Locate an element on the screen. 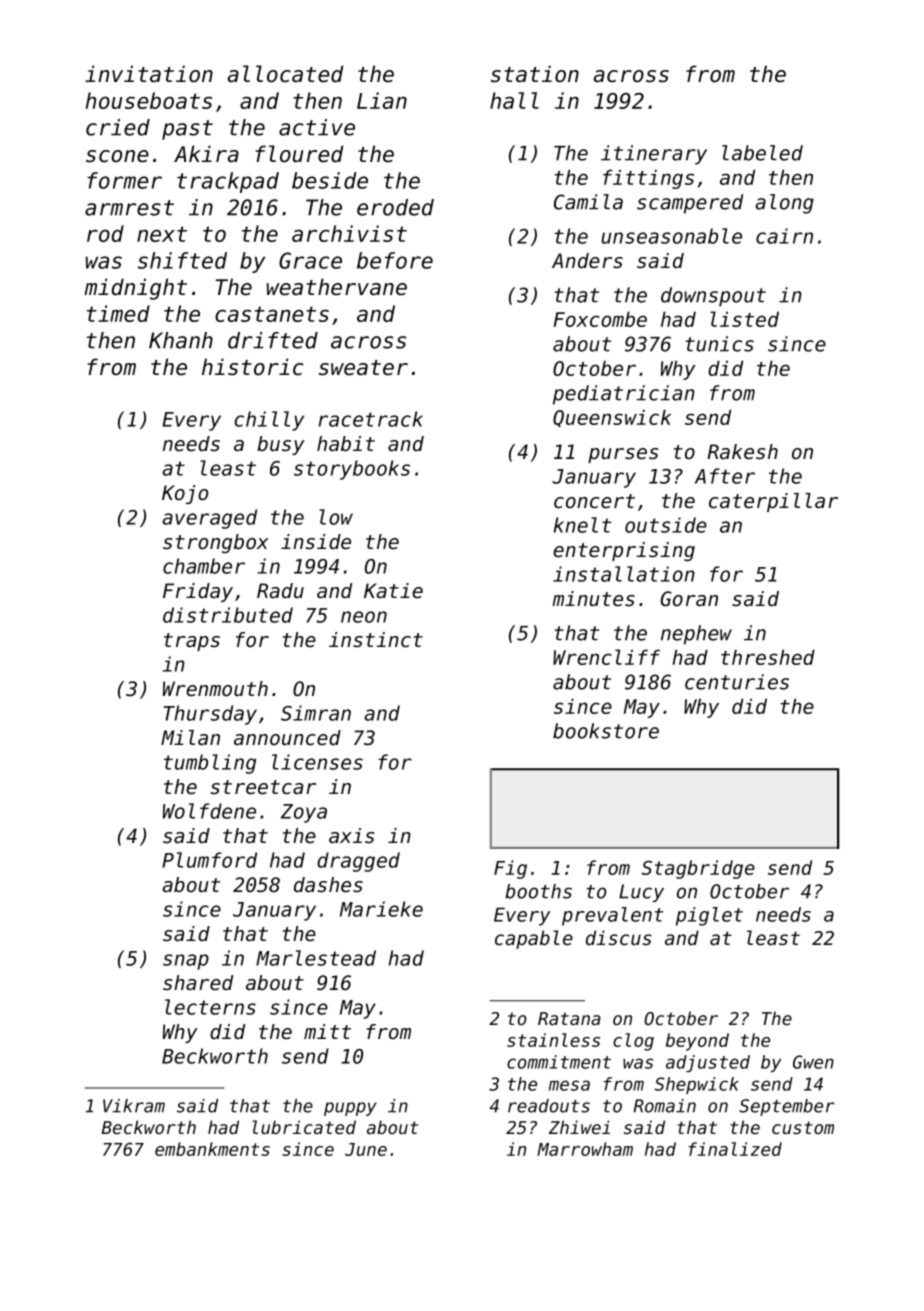 Image resolution: width=924 pixels, height=1311 pixels. invitation is located at coordinates (149, 74).
